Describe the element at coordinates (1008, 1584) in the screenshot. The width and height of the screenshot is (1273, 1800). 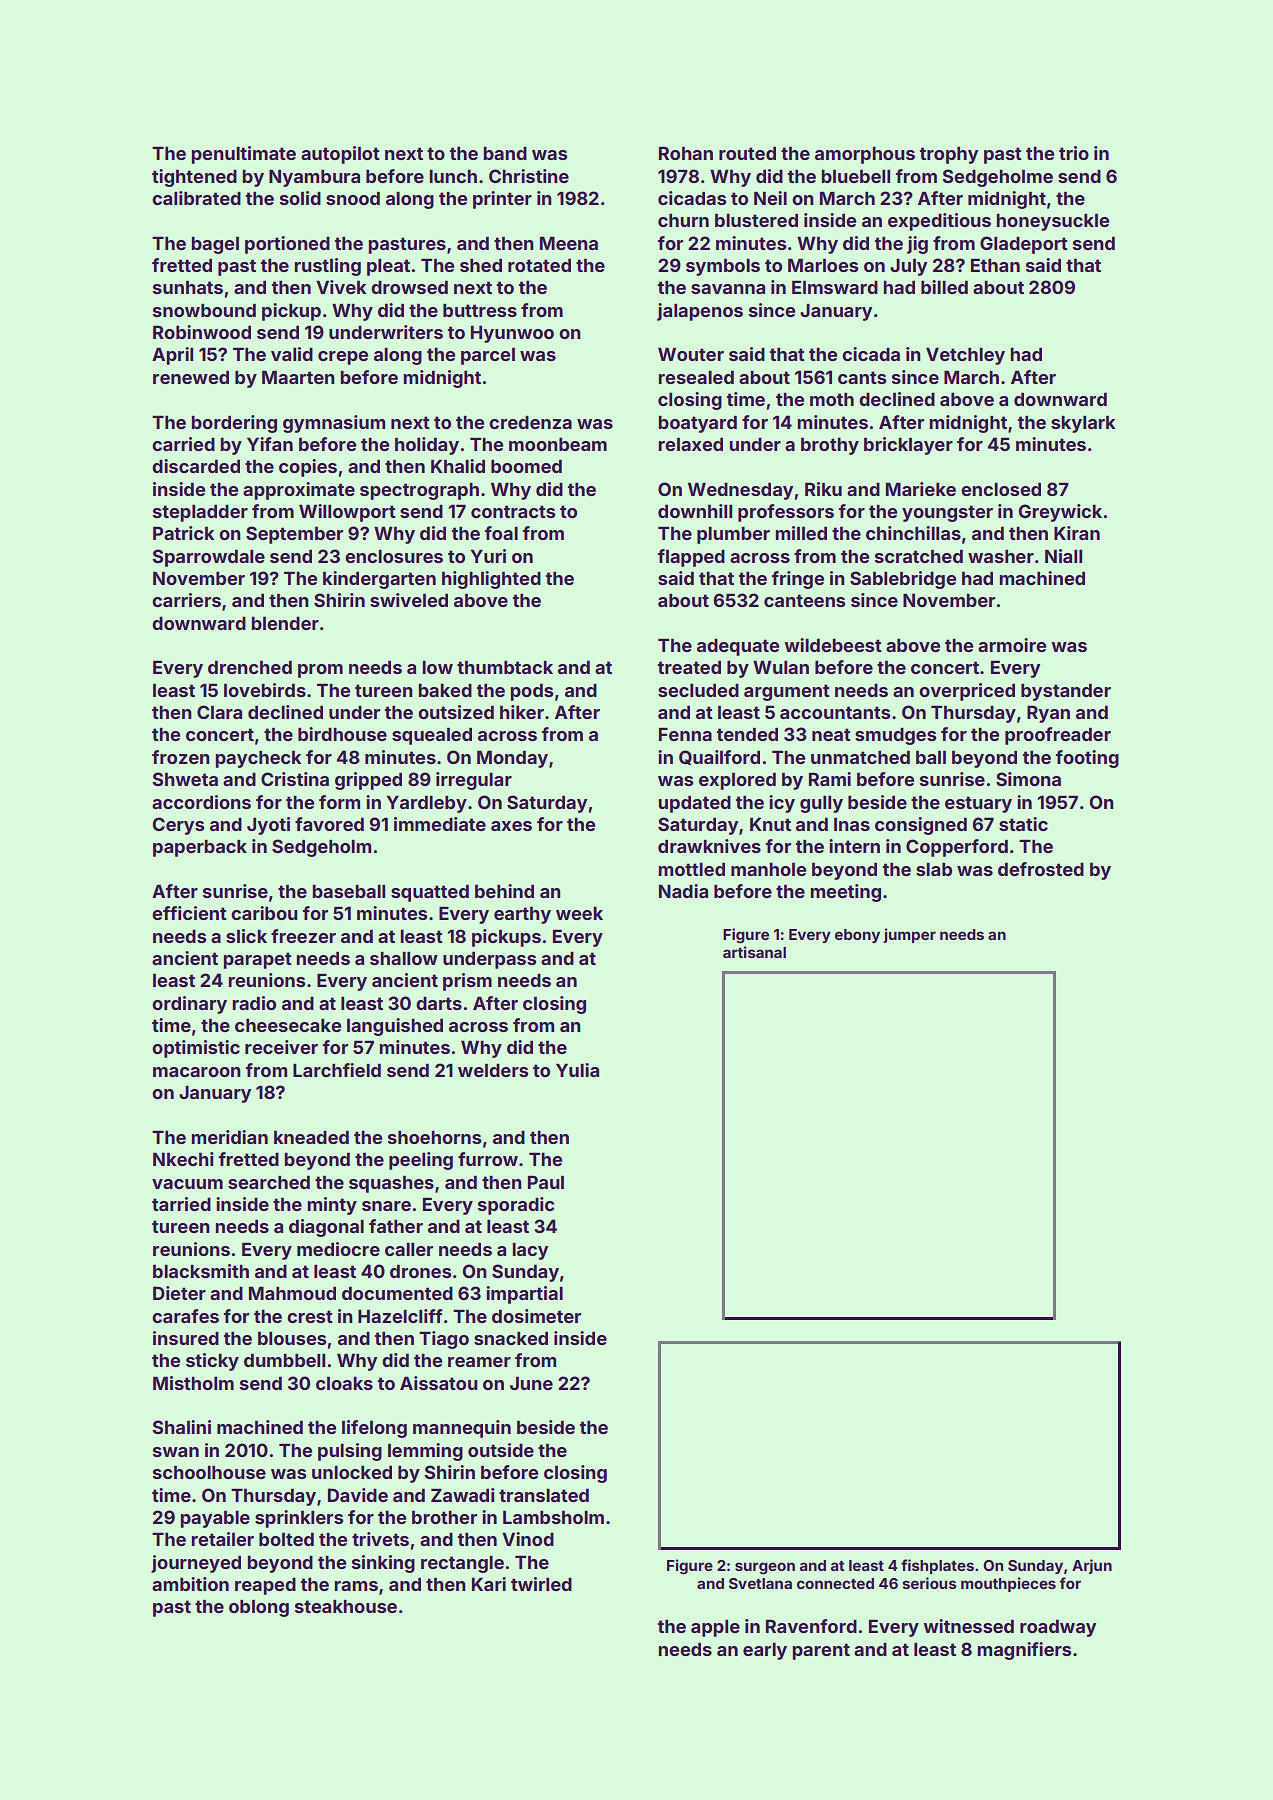
I see `mouthpieces` at that location.
